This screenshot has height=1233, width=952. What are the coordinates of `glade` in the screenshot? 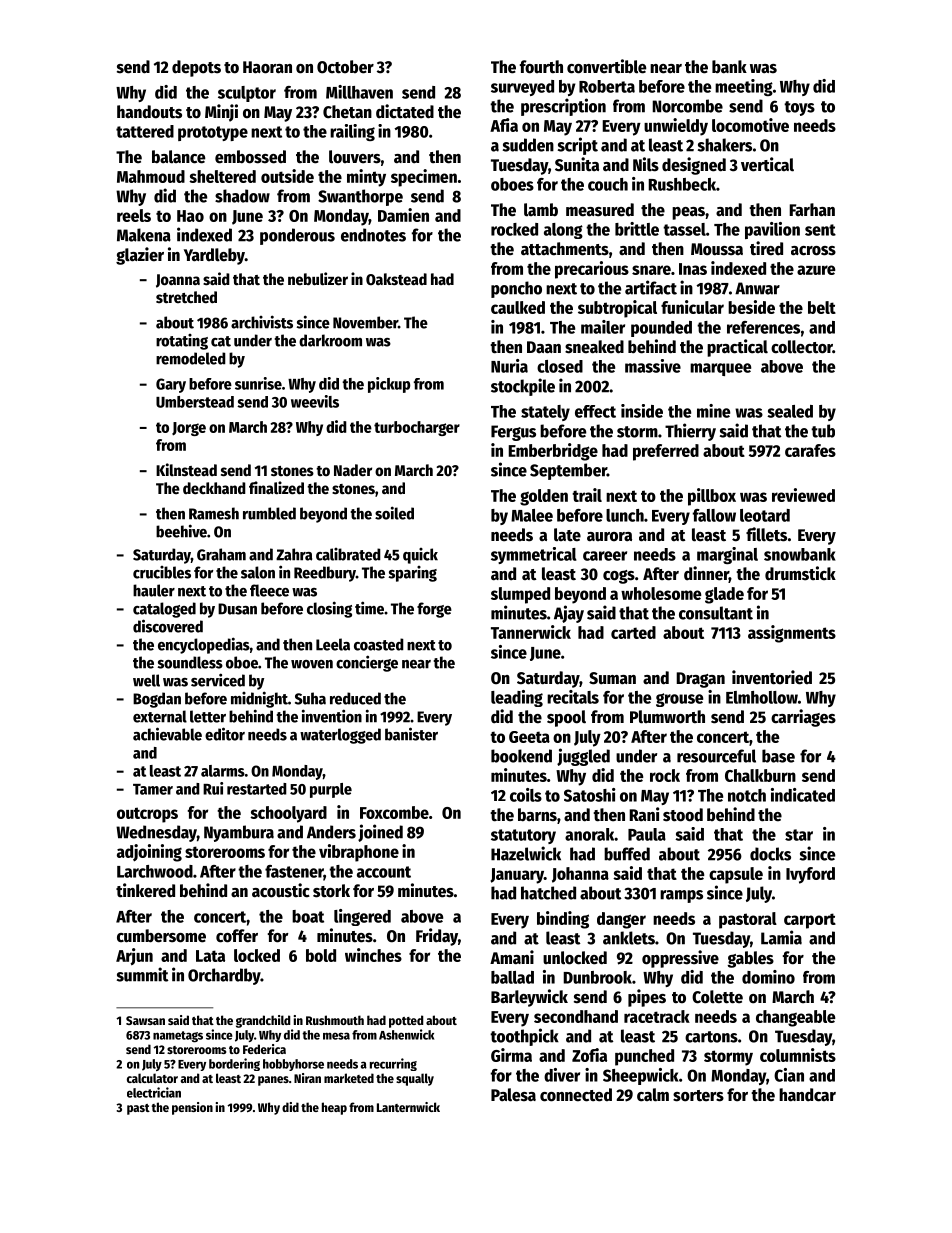 It's located at (724, 595).
